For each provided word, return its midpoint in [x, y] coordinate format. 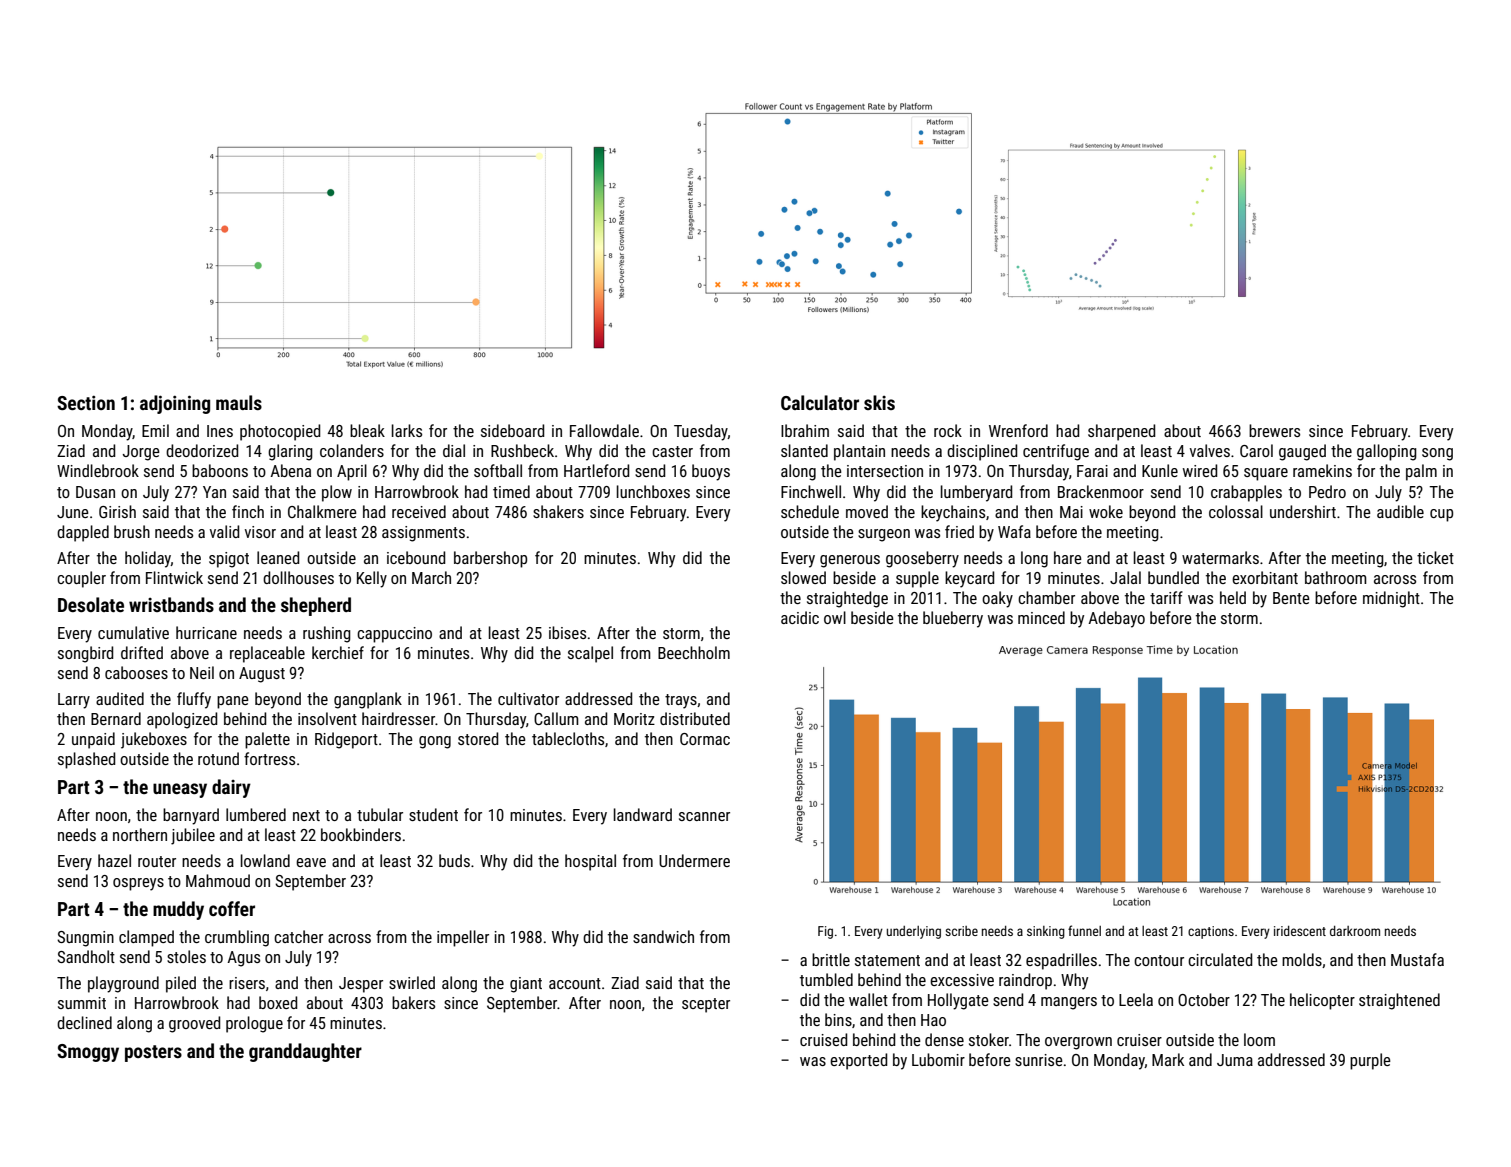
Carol [1256, 450]
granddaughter [305, 1052]
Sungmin [85, 939]
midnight [1391, 599]
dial [454, 450]
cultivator [528, 698]
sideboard [512, 430]
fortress [269, 758]
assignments [423, 534]
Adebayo [1116, 619]
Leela [1136, 999]
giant [526, 985]
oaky [997, 599]
